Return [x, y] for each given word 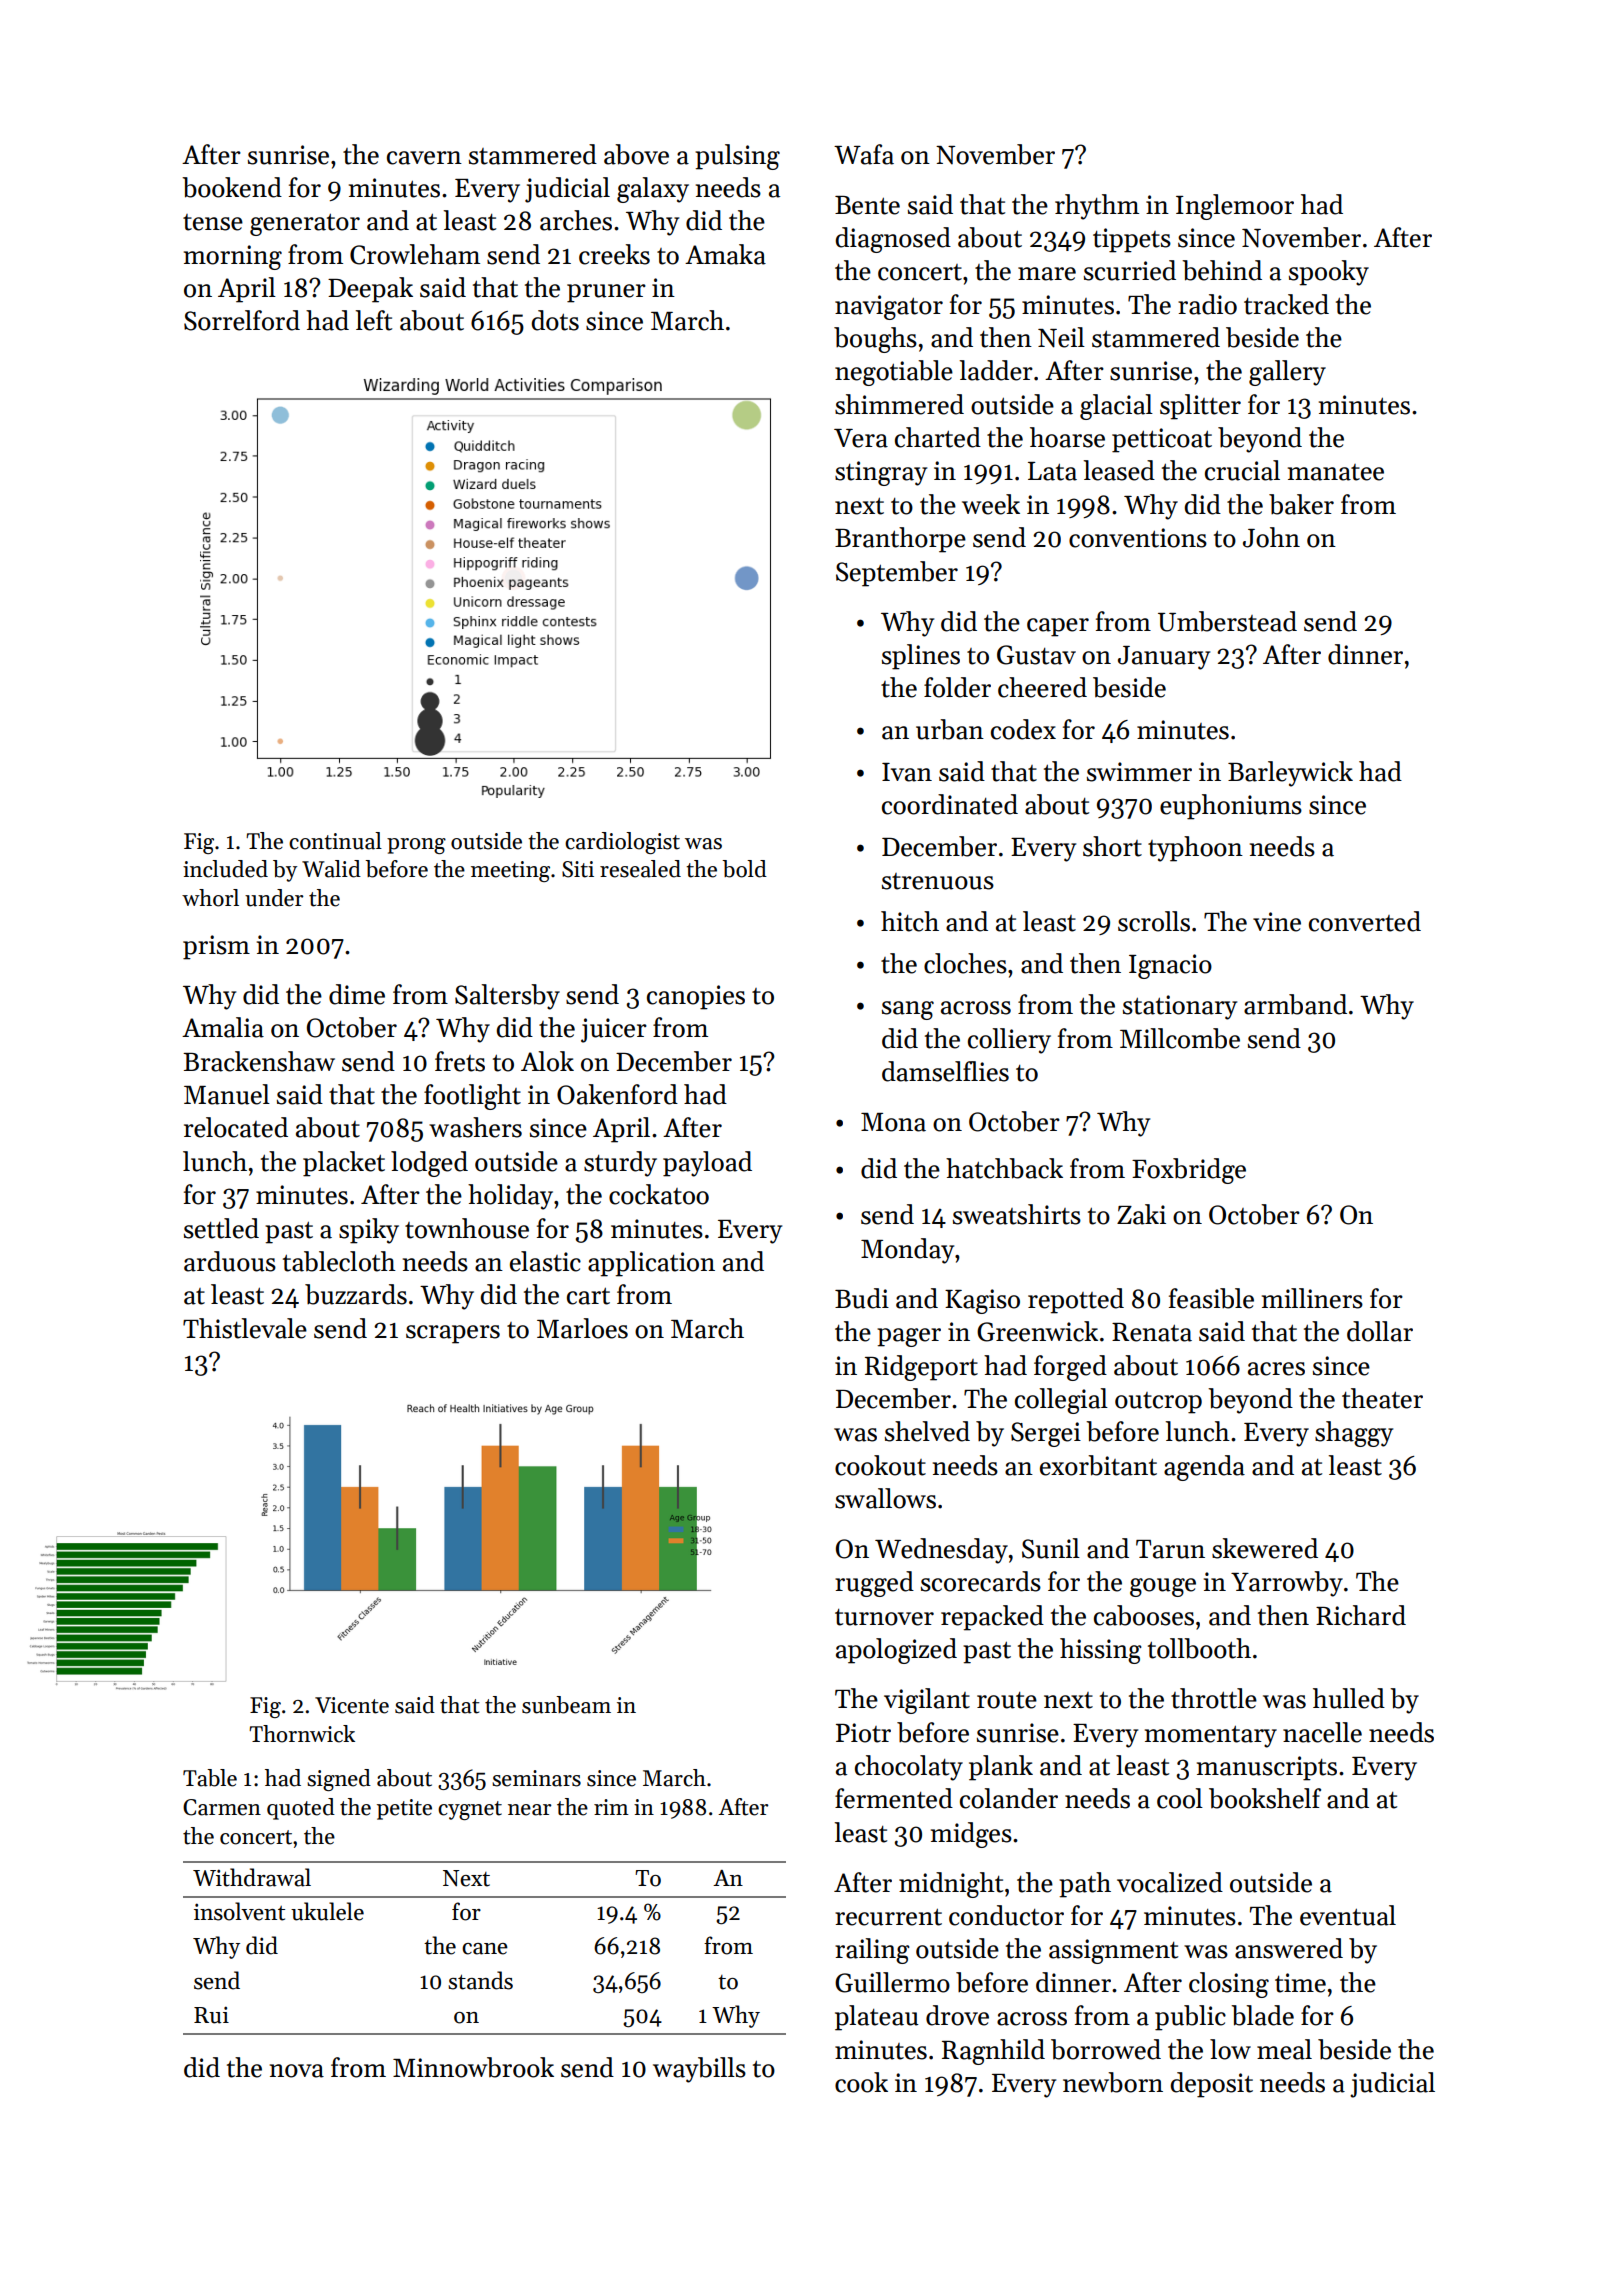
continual [335, 841]
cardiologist [622, 843]
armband [1295, 1004]
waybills [699, 2070]
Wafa [864, 154]
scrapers [453, 1334]
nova [297, 2071]
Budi [862, 1298]
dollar [1380, 1331]
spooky [1329, 273]
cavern [424, 158]
